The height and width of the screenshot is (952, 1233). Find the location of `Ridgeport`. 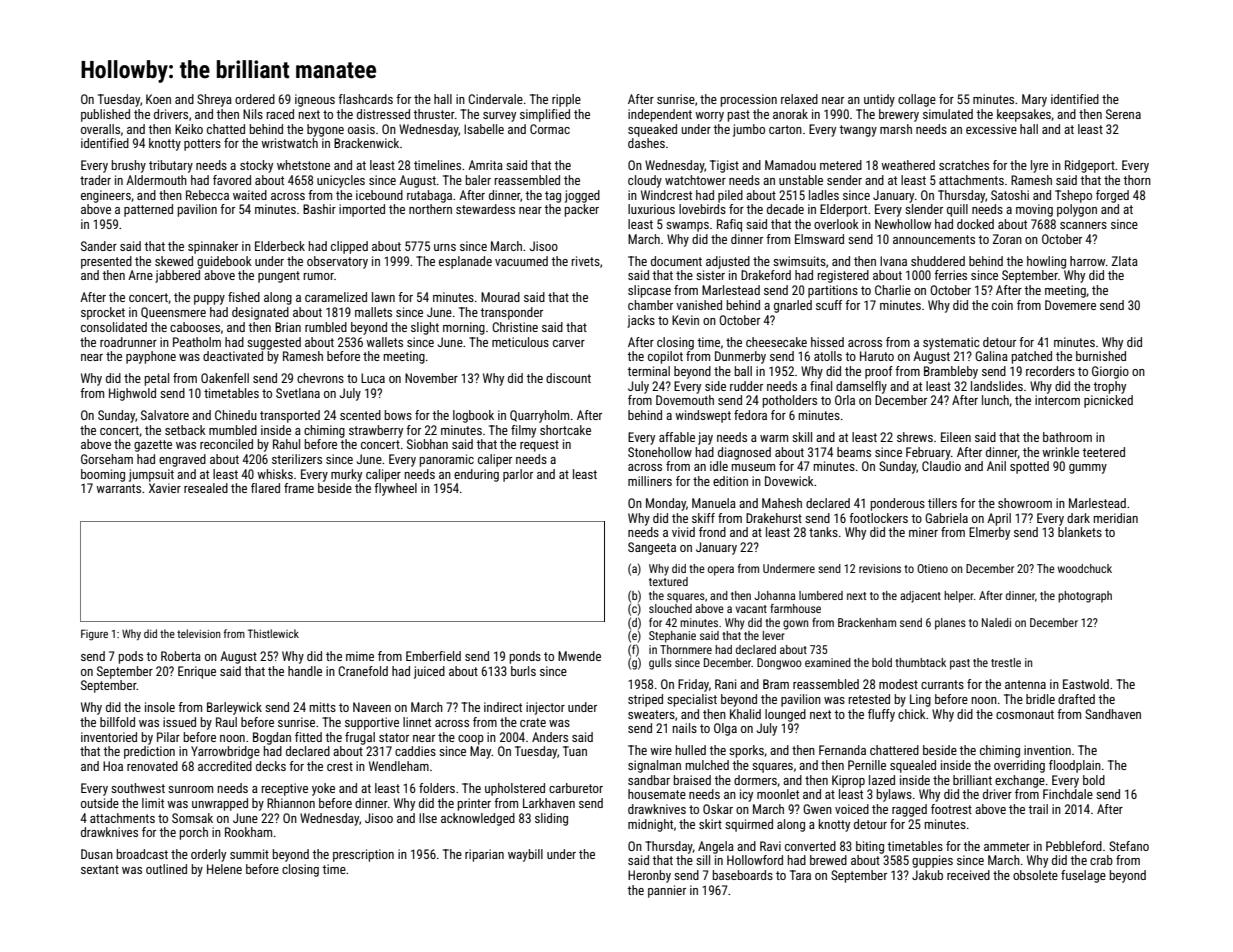

Ridgeport is located at coordinates (1090, 166).
